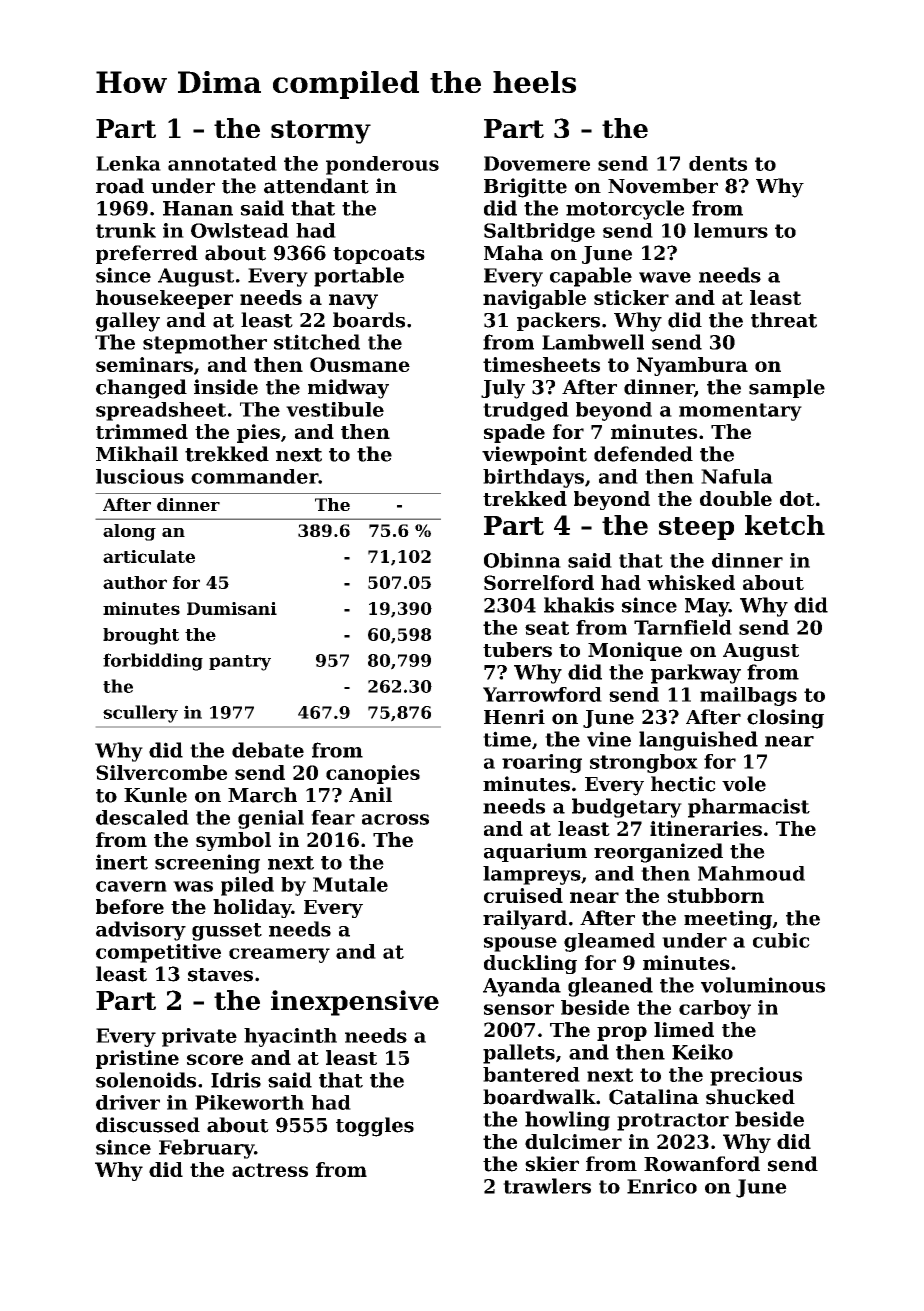  I want to click on ponderous, so click(382, 165).
